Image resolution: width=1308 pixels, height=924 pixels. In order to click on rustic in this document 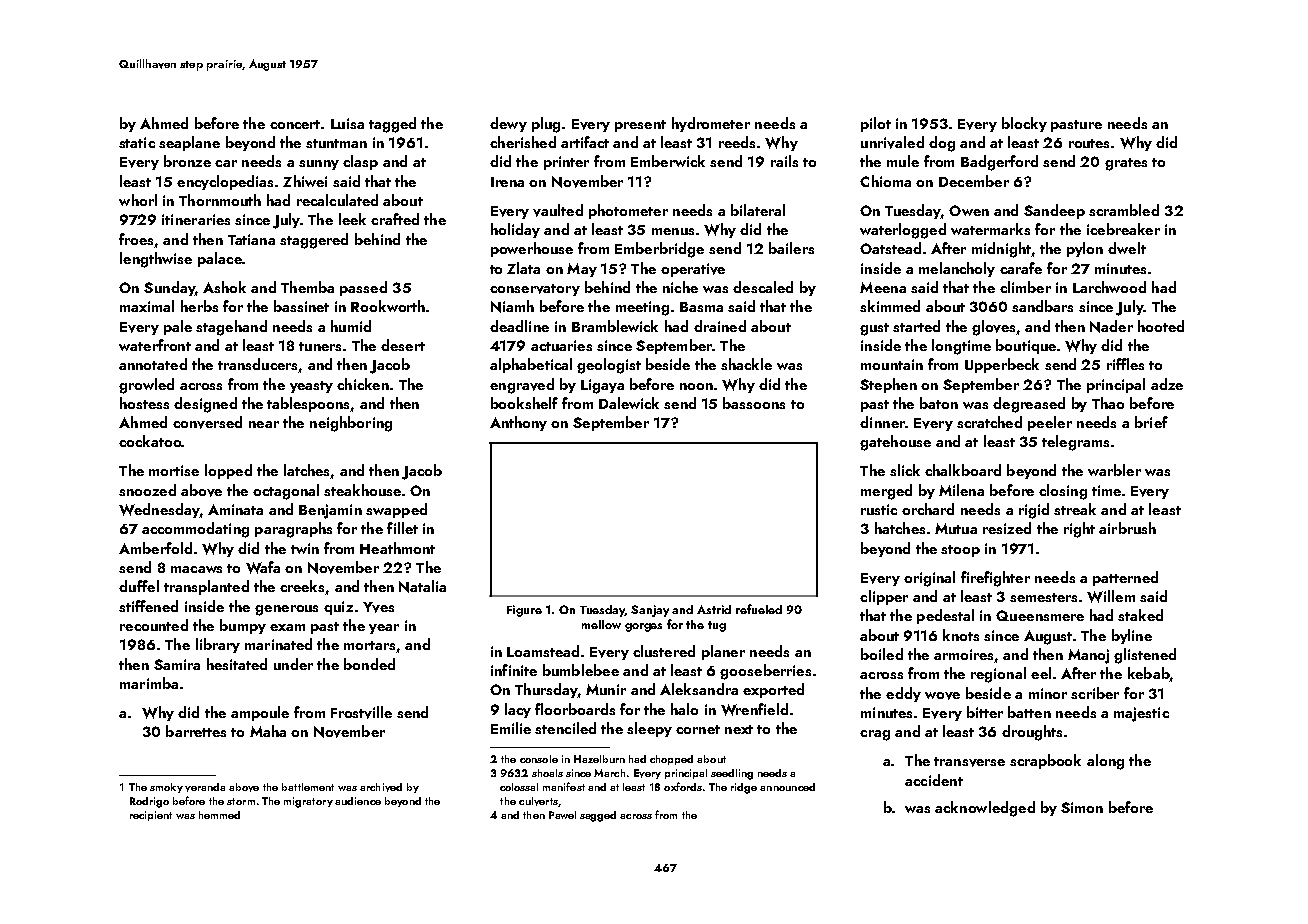, I will do `click(879, 509)`.
